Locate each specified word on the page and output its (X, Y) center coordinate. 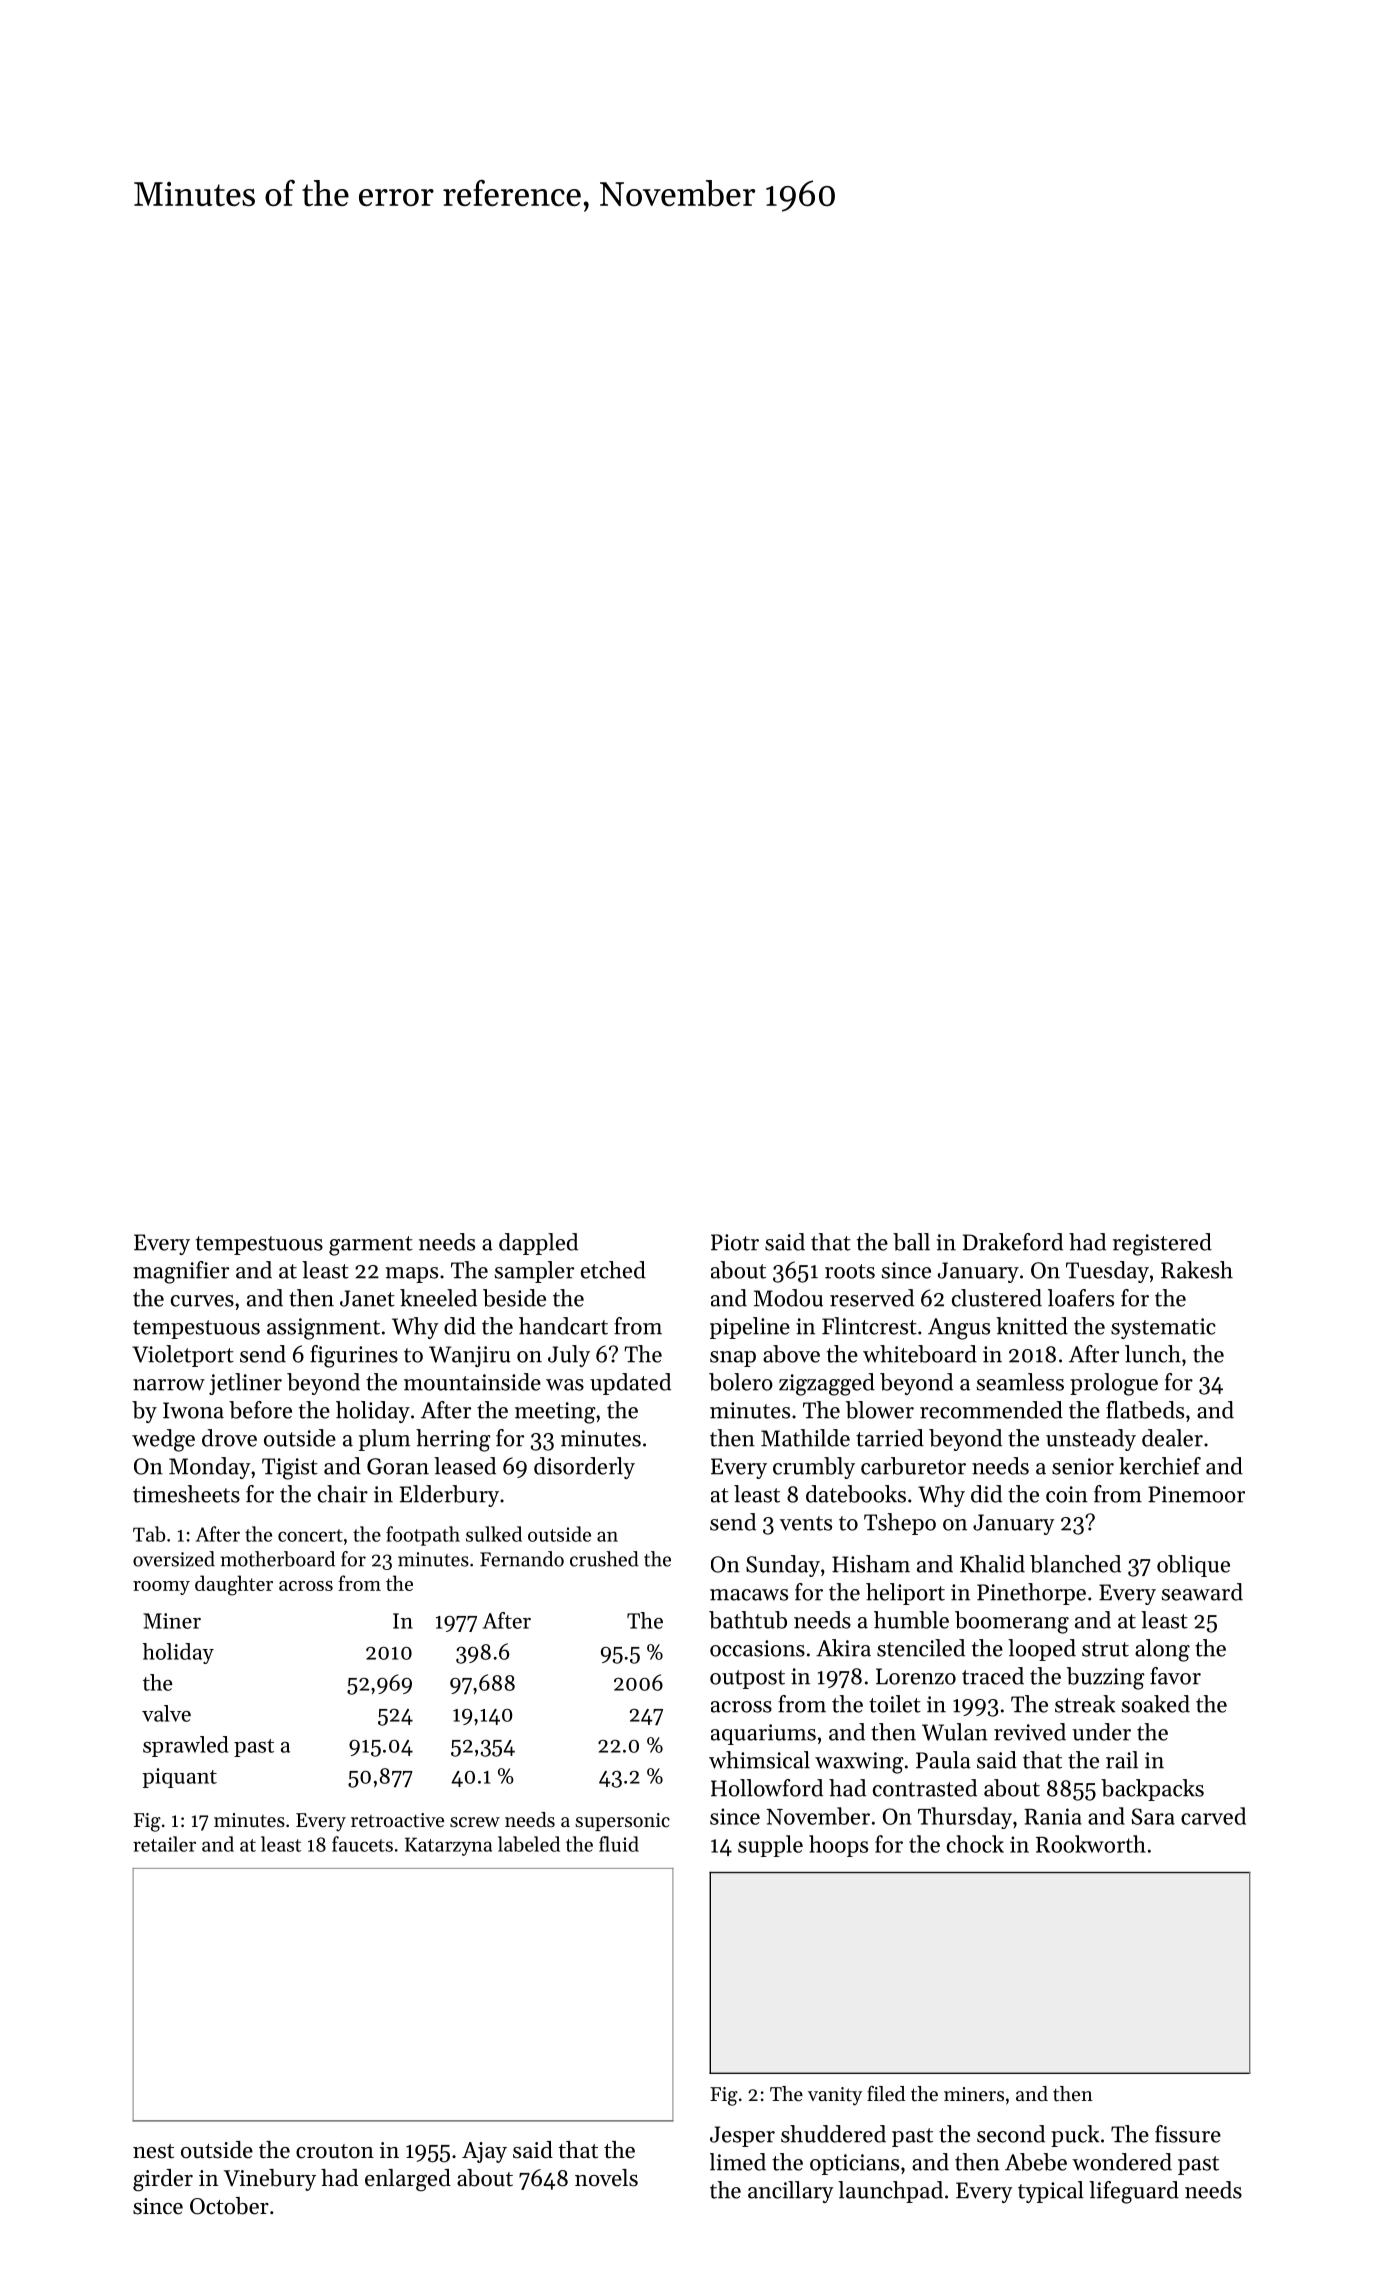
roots (850, 1271)
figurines (354, 1356)
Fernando (522, 1559)
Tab (149, 1534)
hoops (838, 1846)
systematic (1163, 1328)
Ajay (484, 2152)
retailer (164, 1844)
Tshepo (900, 1524)
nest (153, 2151)
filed (886, 2093)
